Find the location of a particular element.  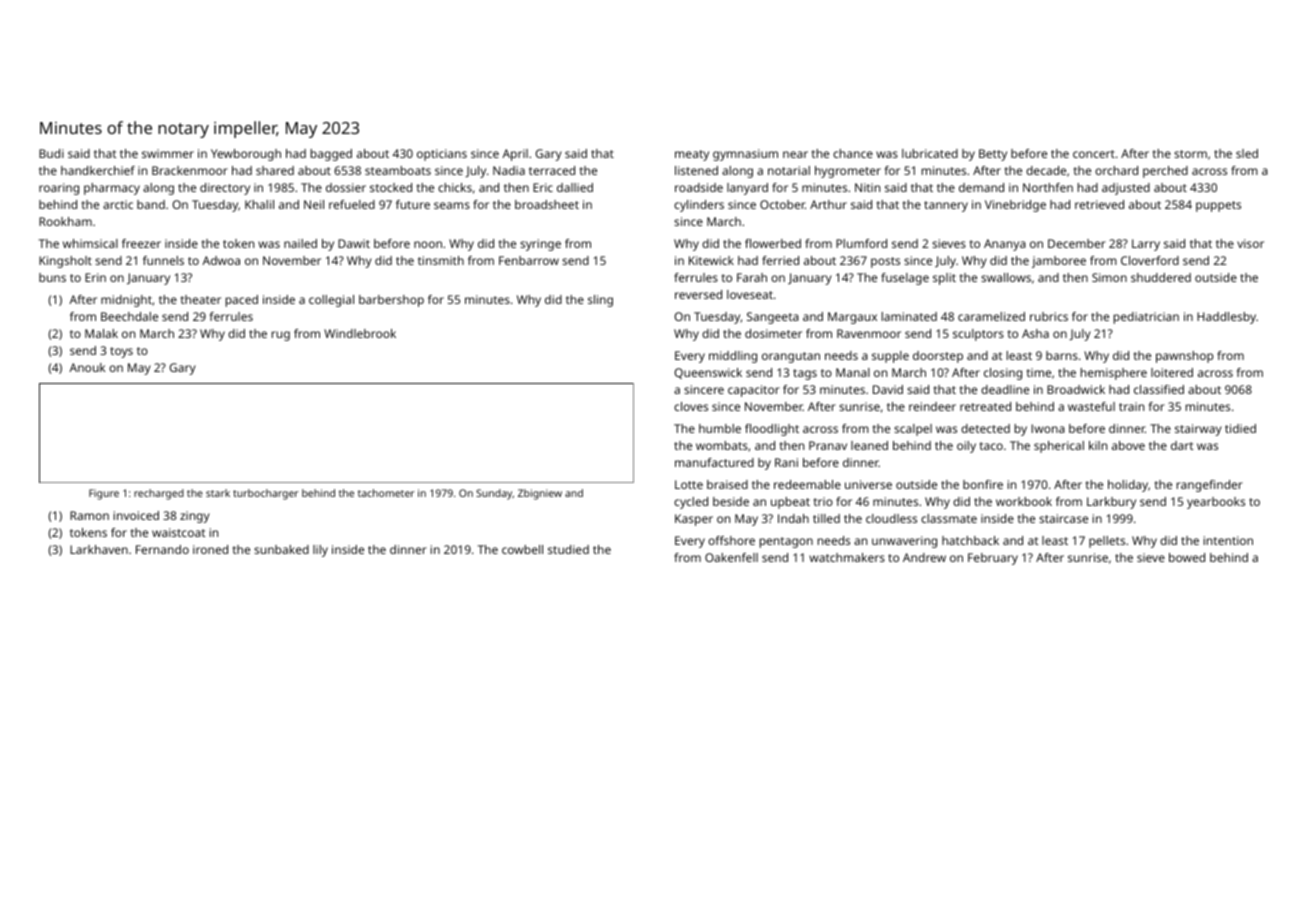

Fernando is located at coordinates (162, 549).
